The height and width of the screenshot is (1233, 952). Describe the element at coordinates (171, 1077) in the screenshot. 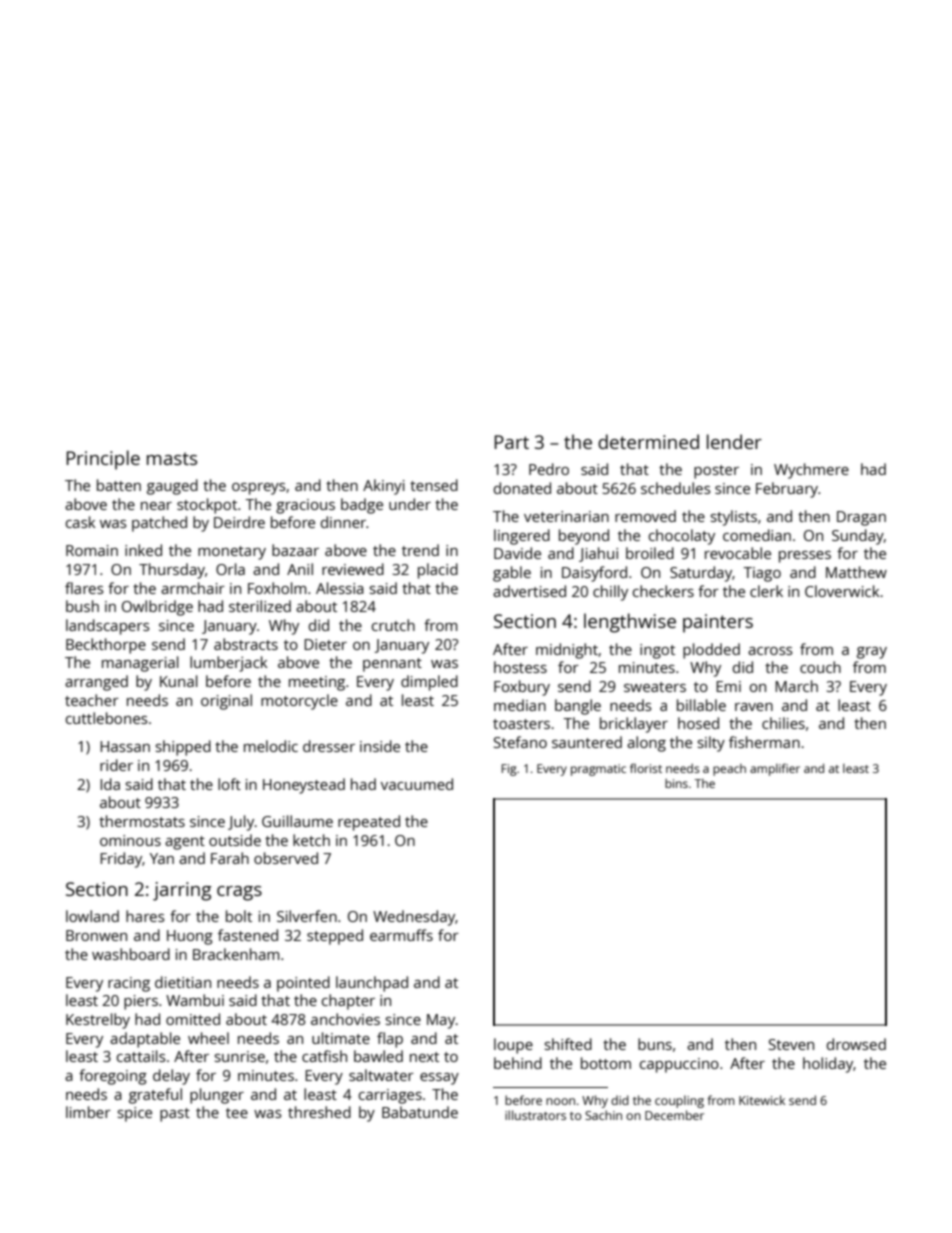

I see `delay` at that location.
